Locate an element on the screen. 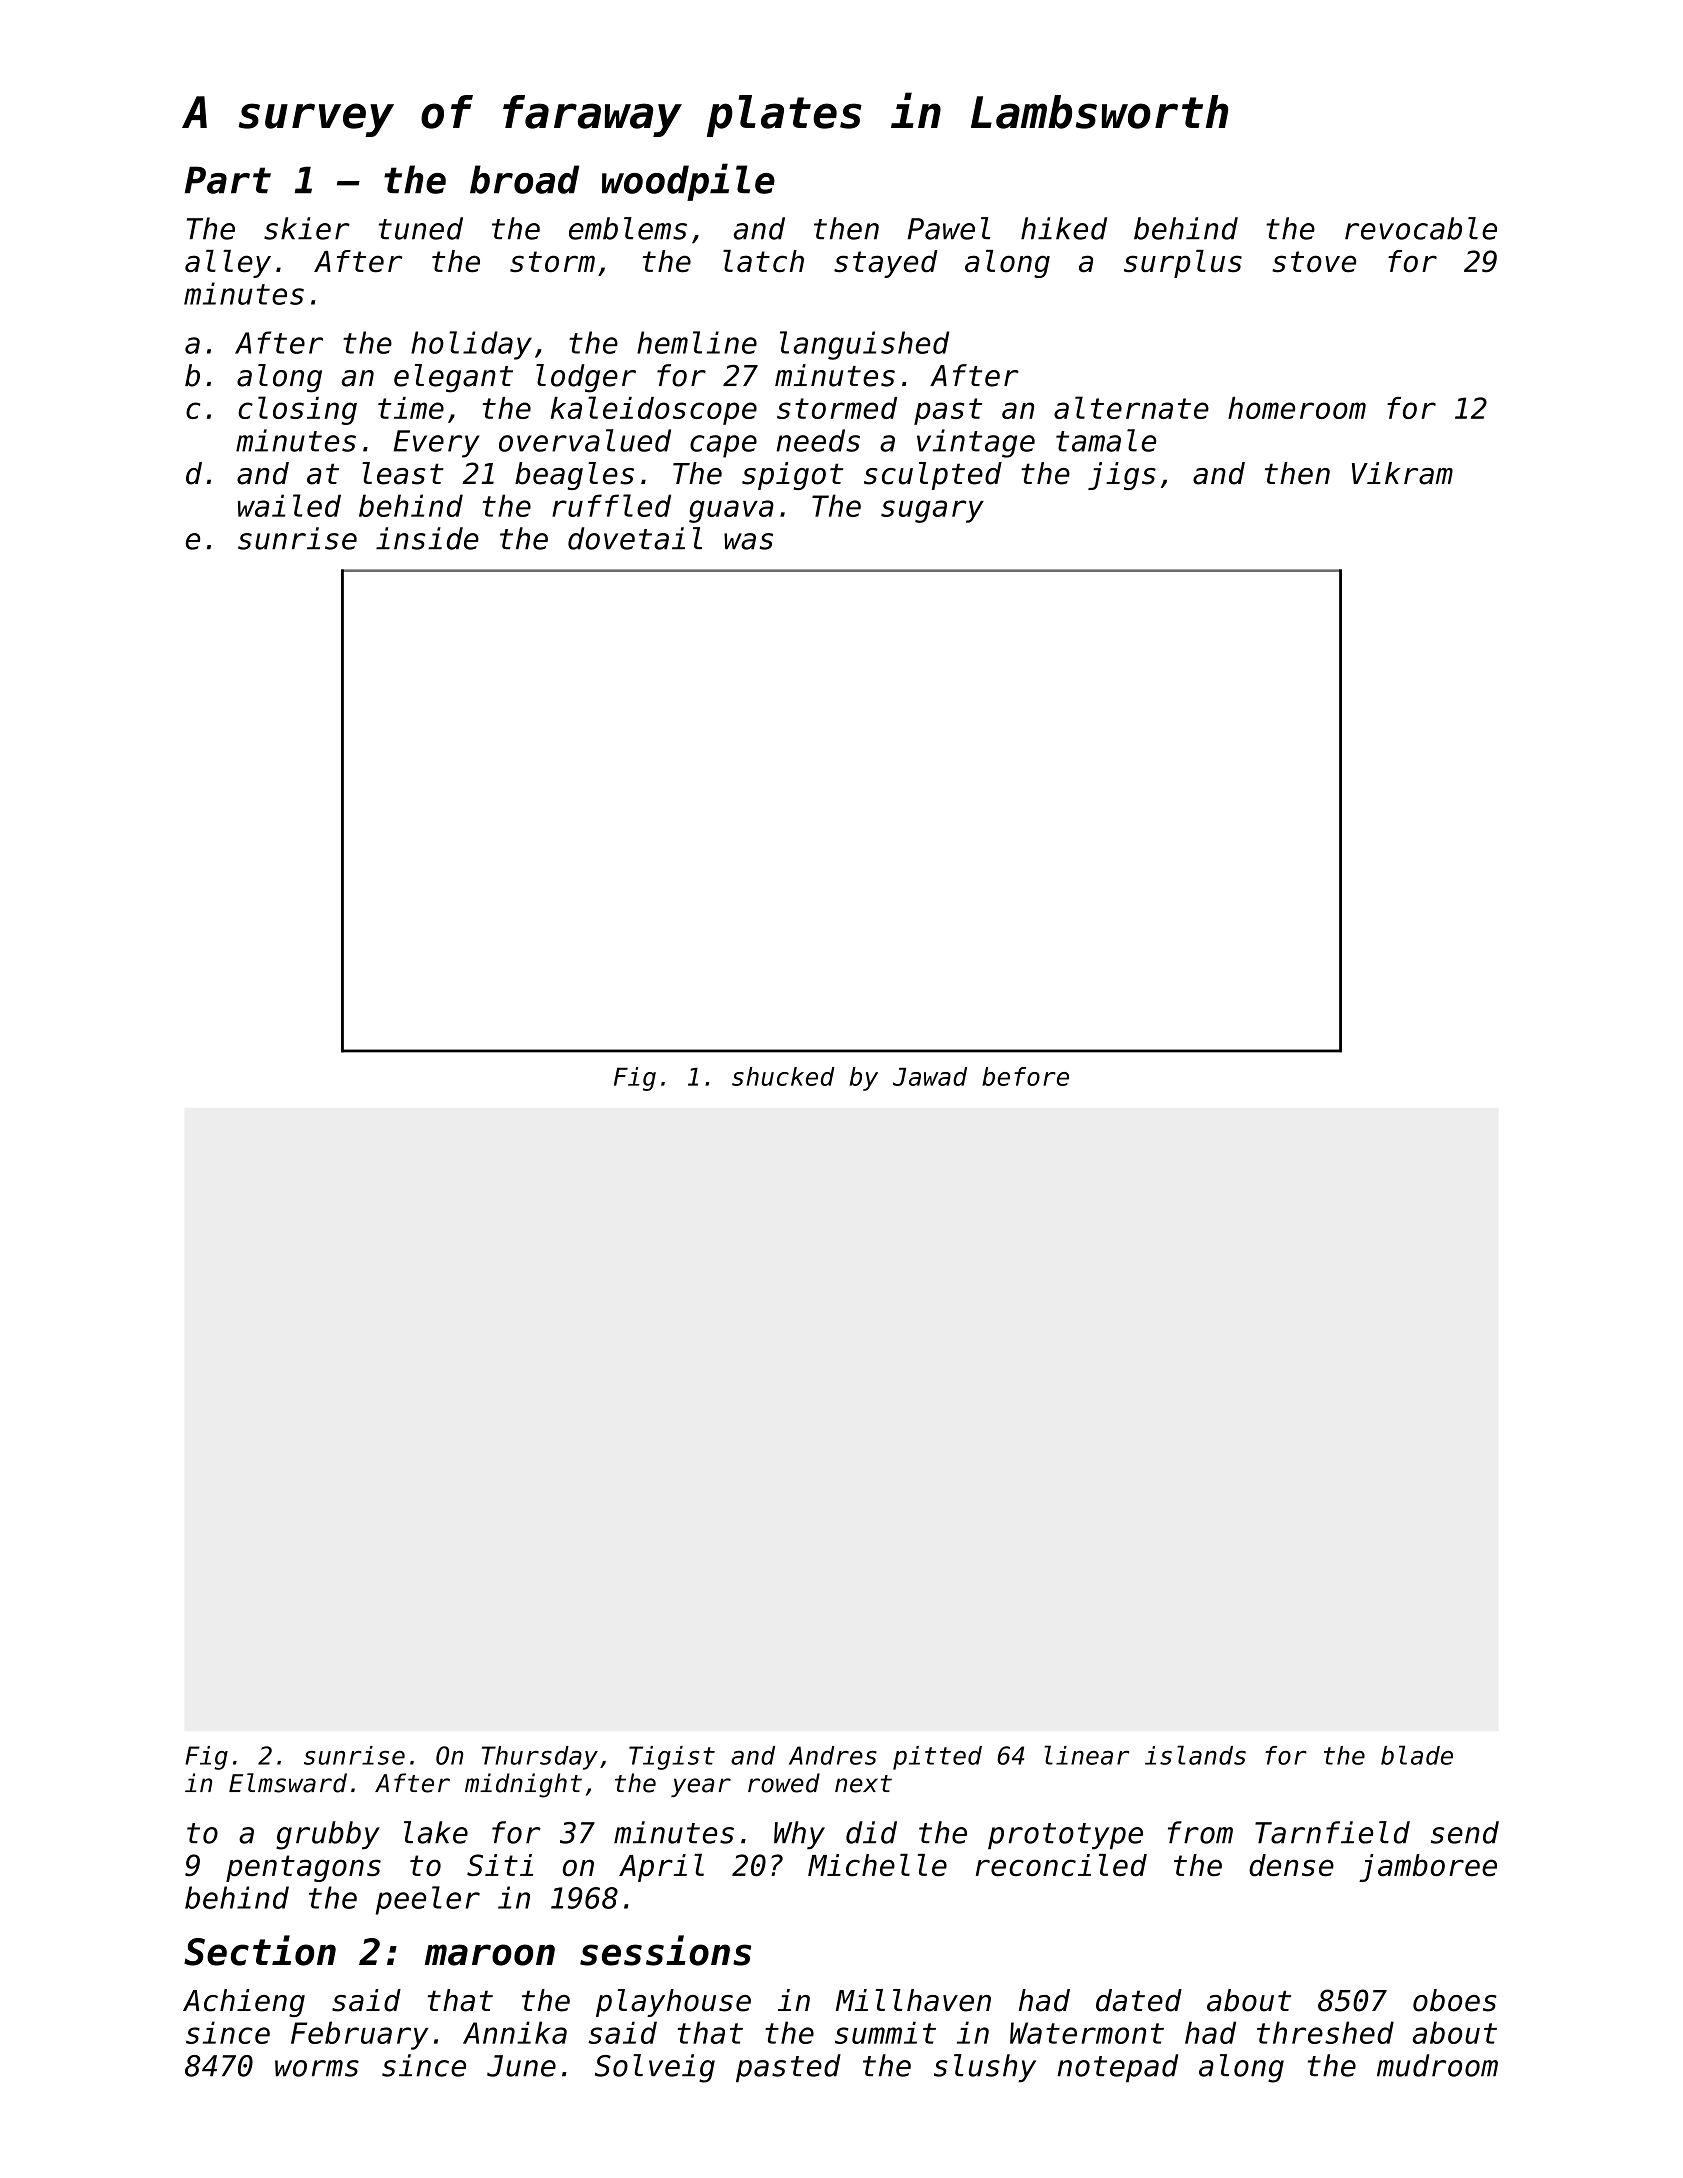  lake is located at coordinates (436, 1832).
